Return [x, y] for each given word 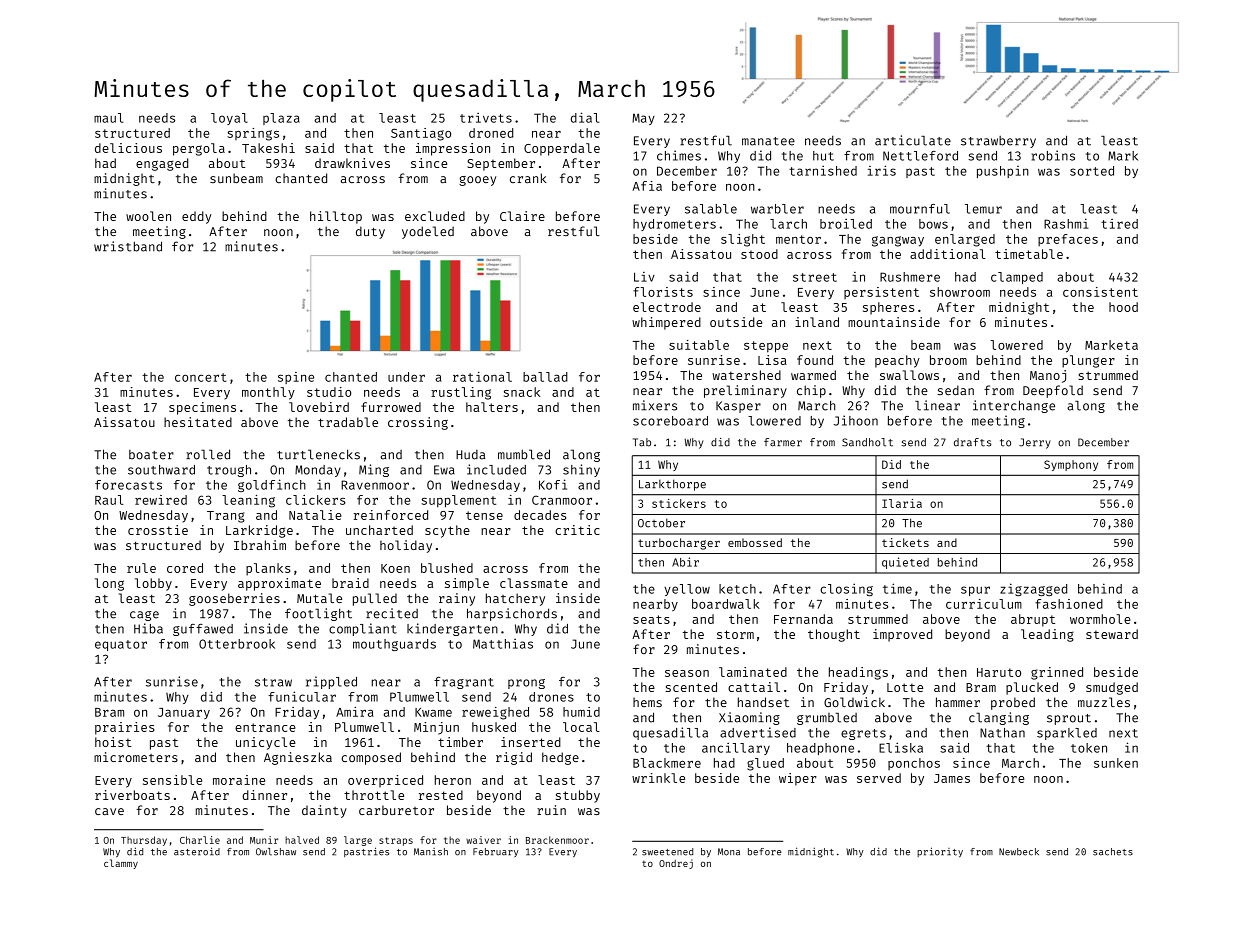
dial [585, 117]
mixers [655, 405]
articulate [913, 140]
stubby [578, 796]
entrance [265, 727]
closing [846, 589]
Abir [685, 562]
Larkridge [259, 531]
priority [940, 852]
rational [482, 376]
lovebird [319, 407]
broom [948, 360]
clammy [121, 864]
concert [201, 377]
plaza [281, 119]
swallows [909, 375]
